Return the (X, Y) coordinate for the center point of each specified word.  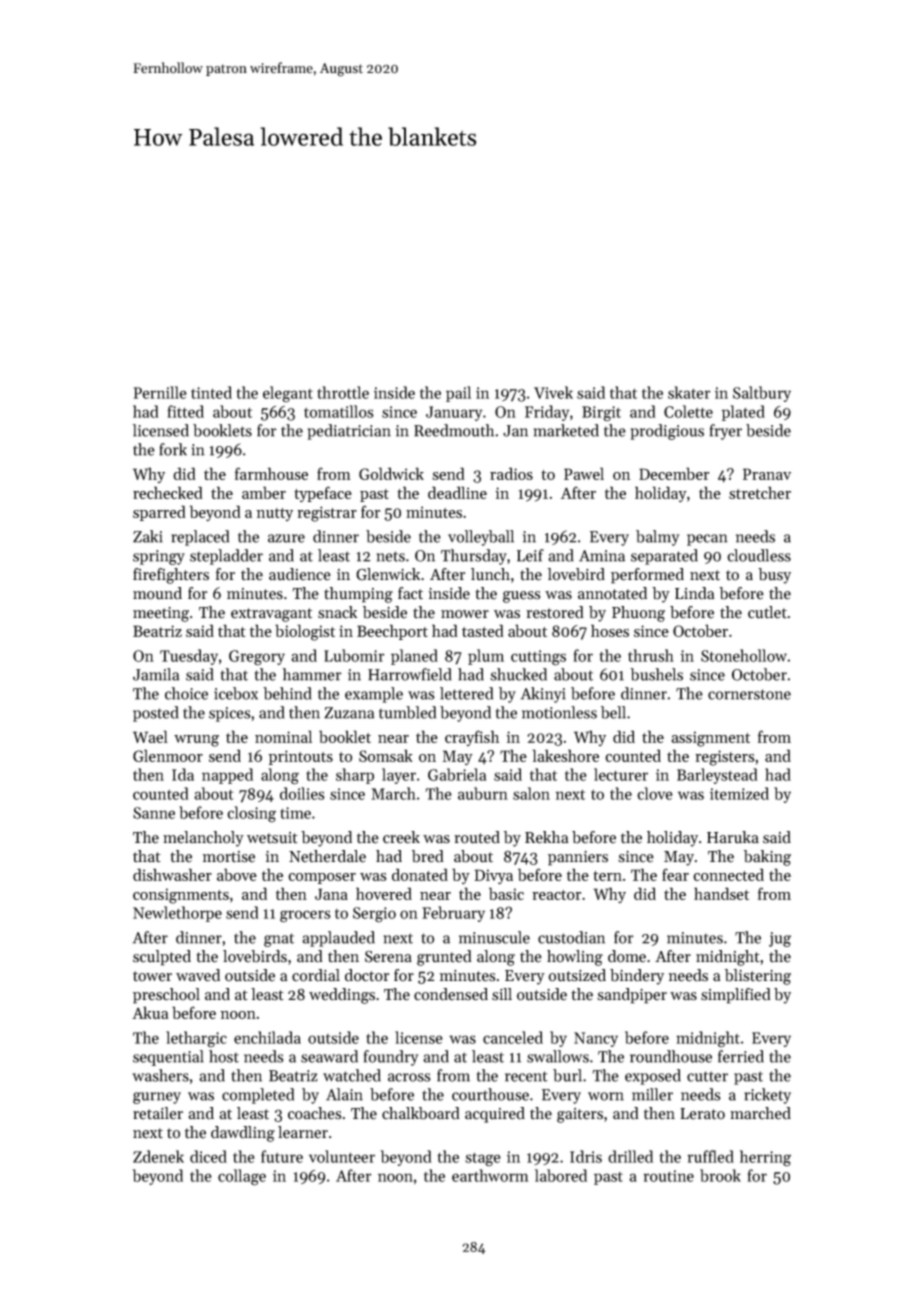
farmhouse (271, 473)
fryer (726, 432)
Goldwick (391, 473)
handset (721, 893)
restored (555, 612)
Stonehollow (744, 655)
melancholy (203, 839)
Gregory (257, 658)
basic (506, 893)
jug (780, 939)
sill (502, 994)
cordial (316, 975)
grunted (444, 958)
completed (258, 1096)
